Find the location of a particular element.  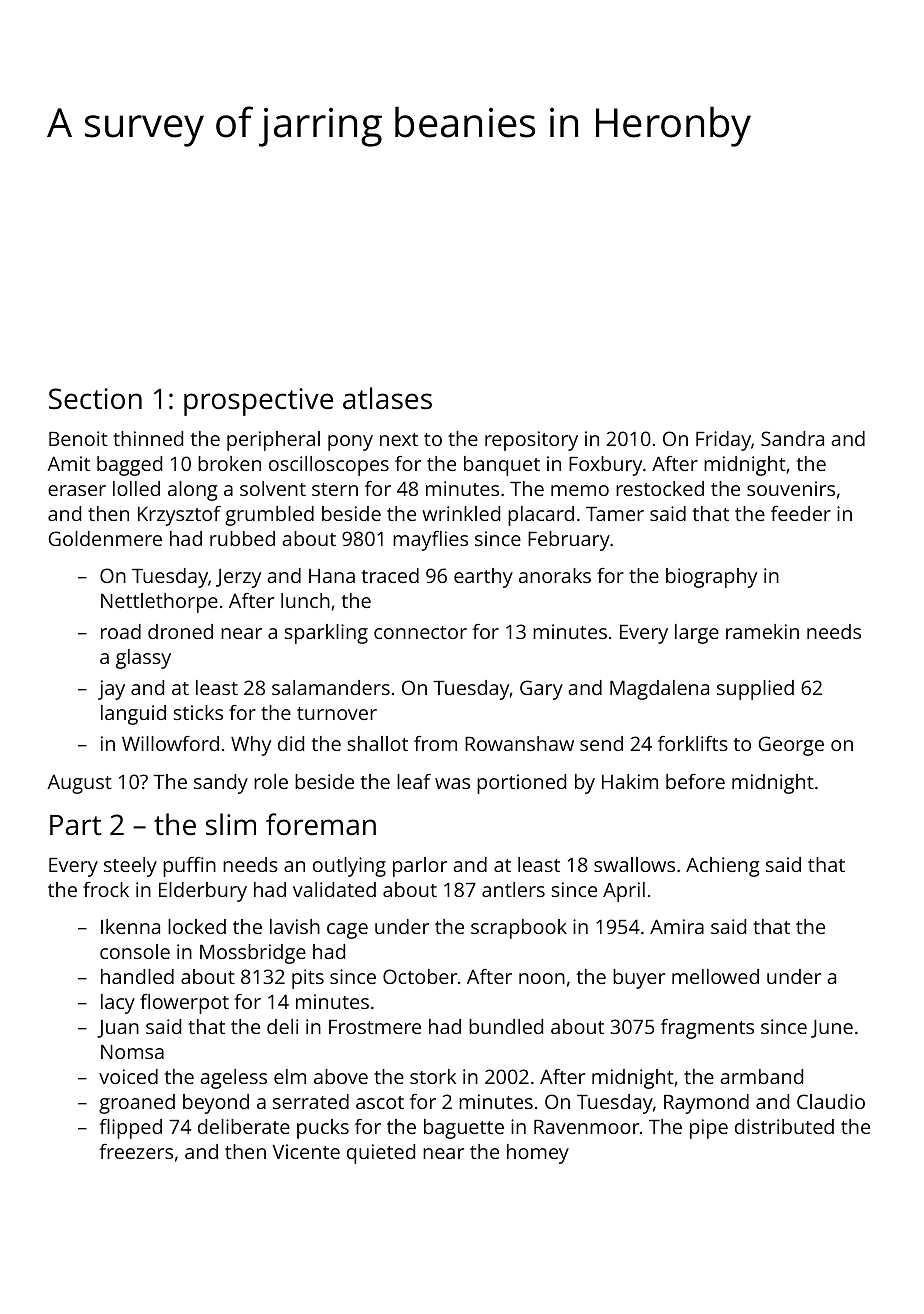

elm is located at coordinates (290, 1076).
